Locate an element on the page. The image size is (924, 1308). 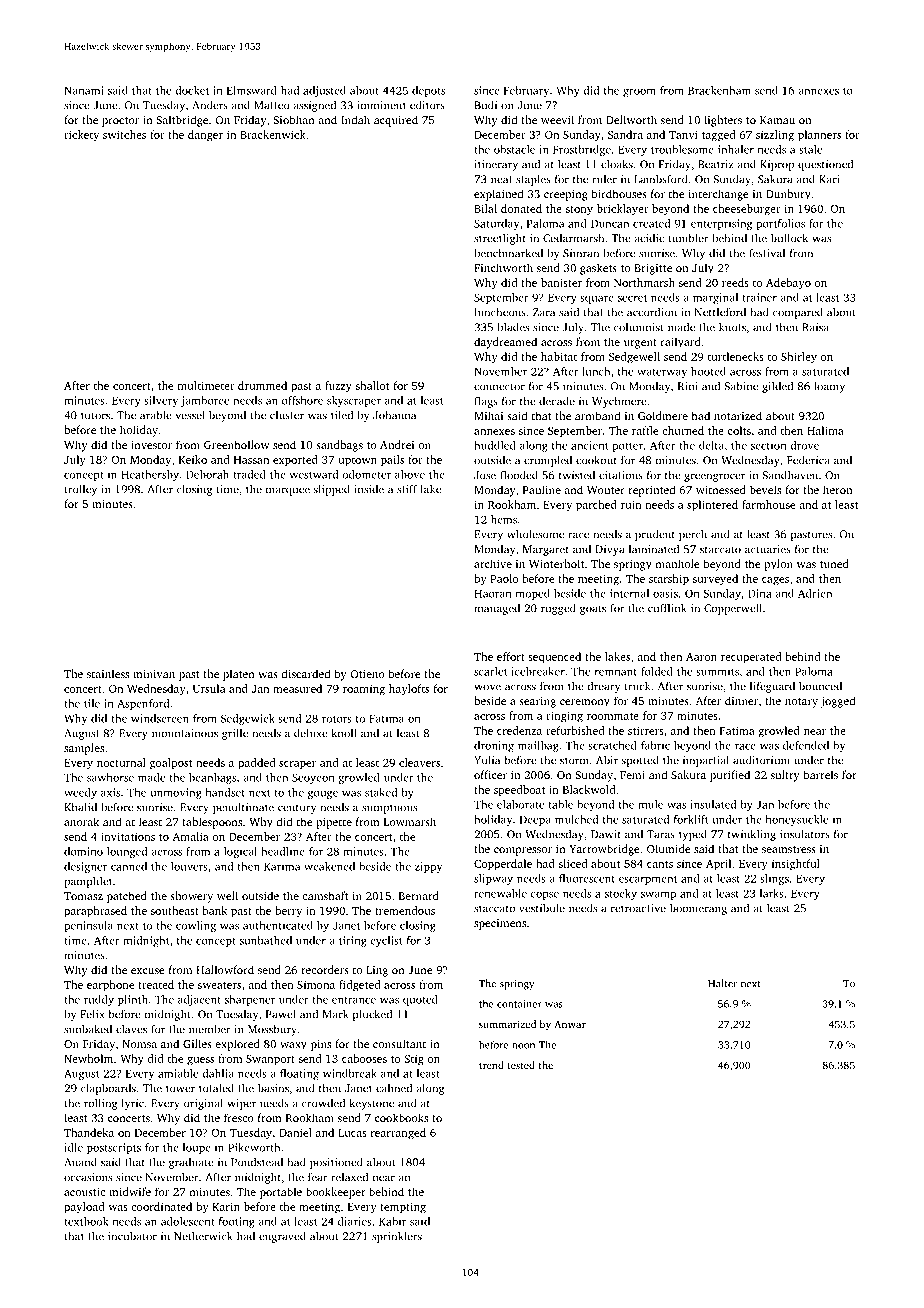
Pauline is located at coordinates (542, 489).
